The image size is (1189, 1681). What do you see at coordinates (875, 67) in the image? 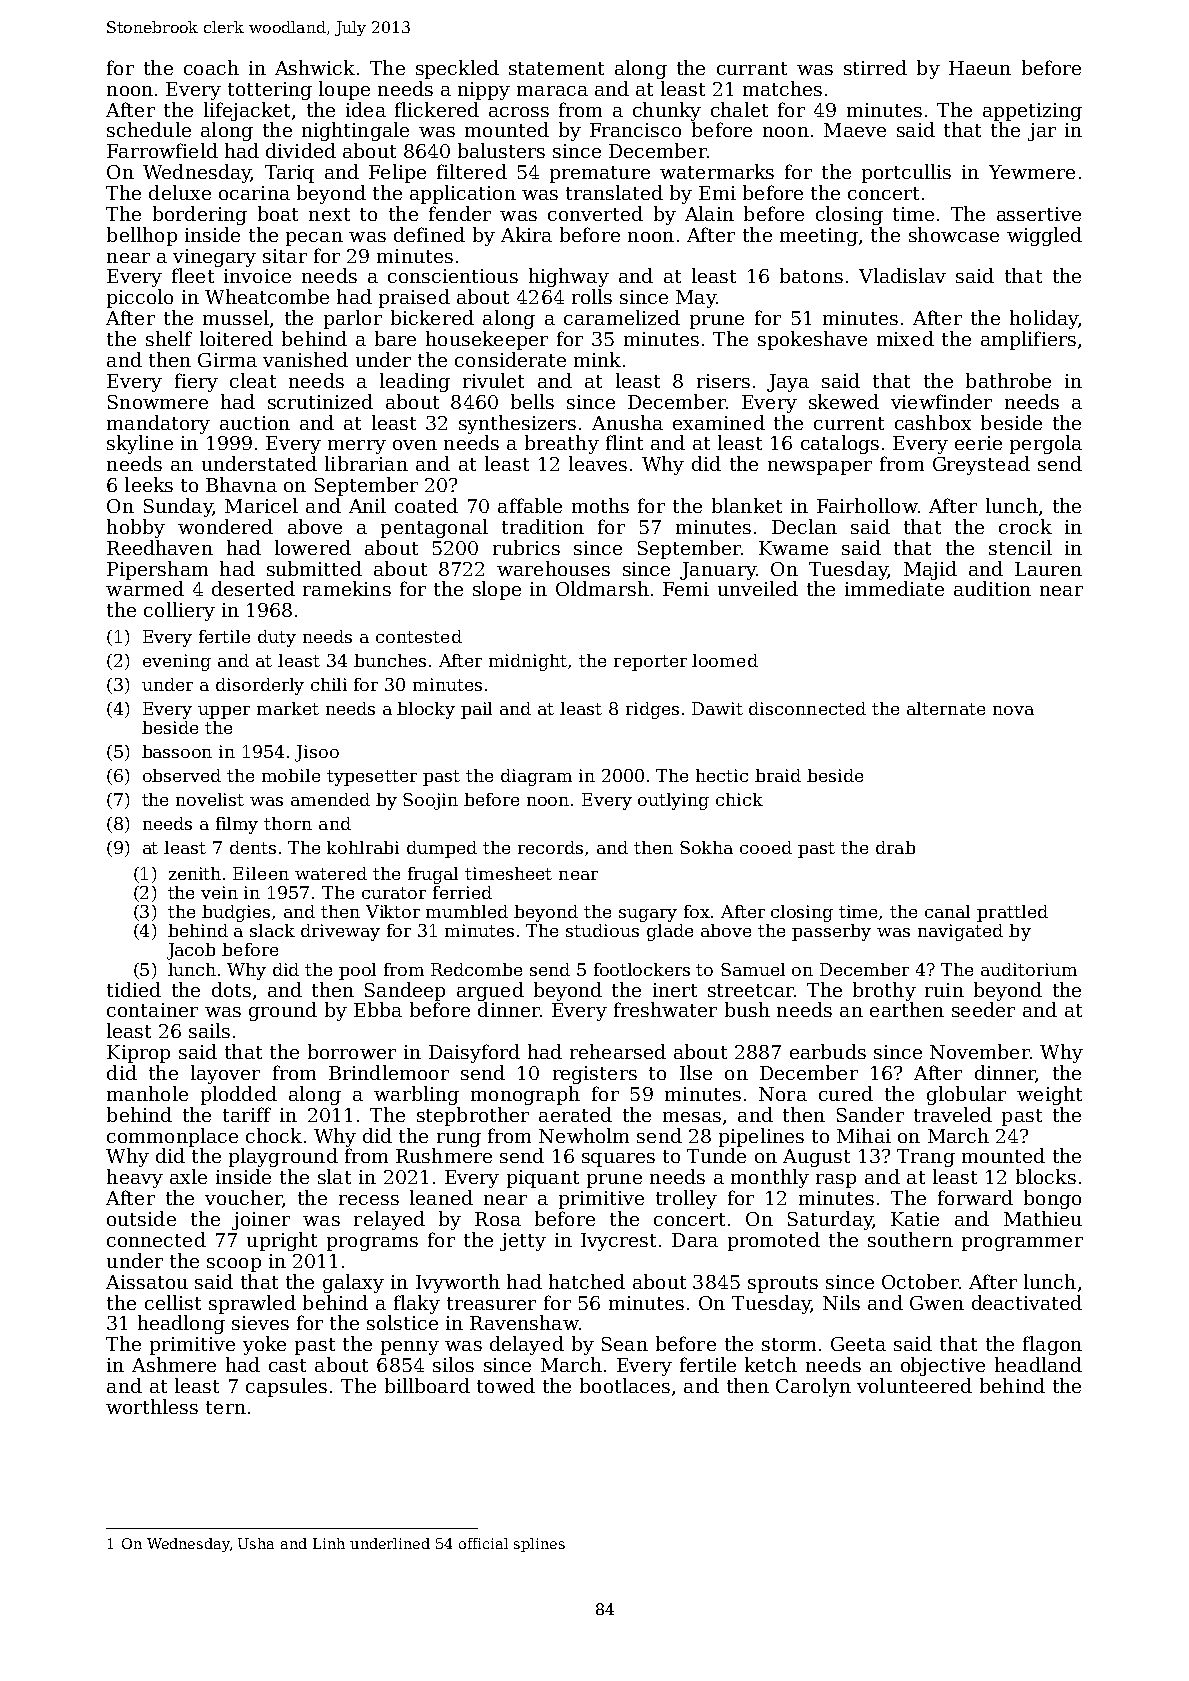
I see `stirred` at bounding box center [875, 67].
